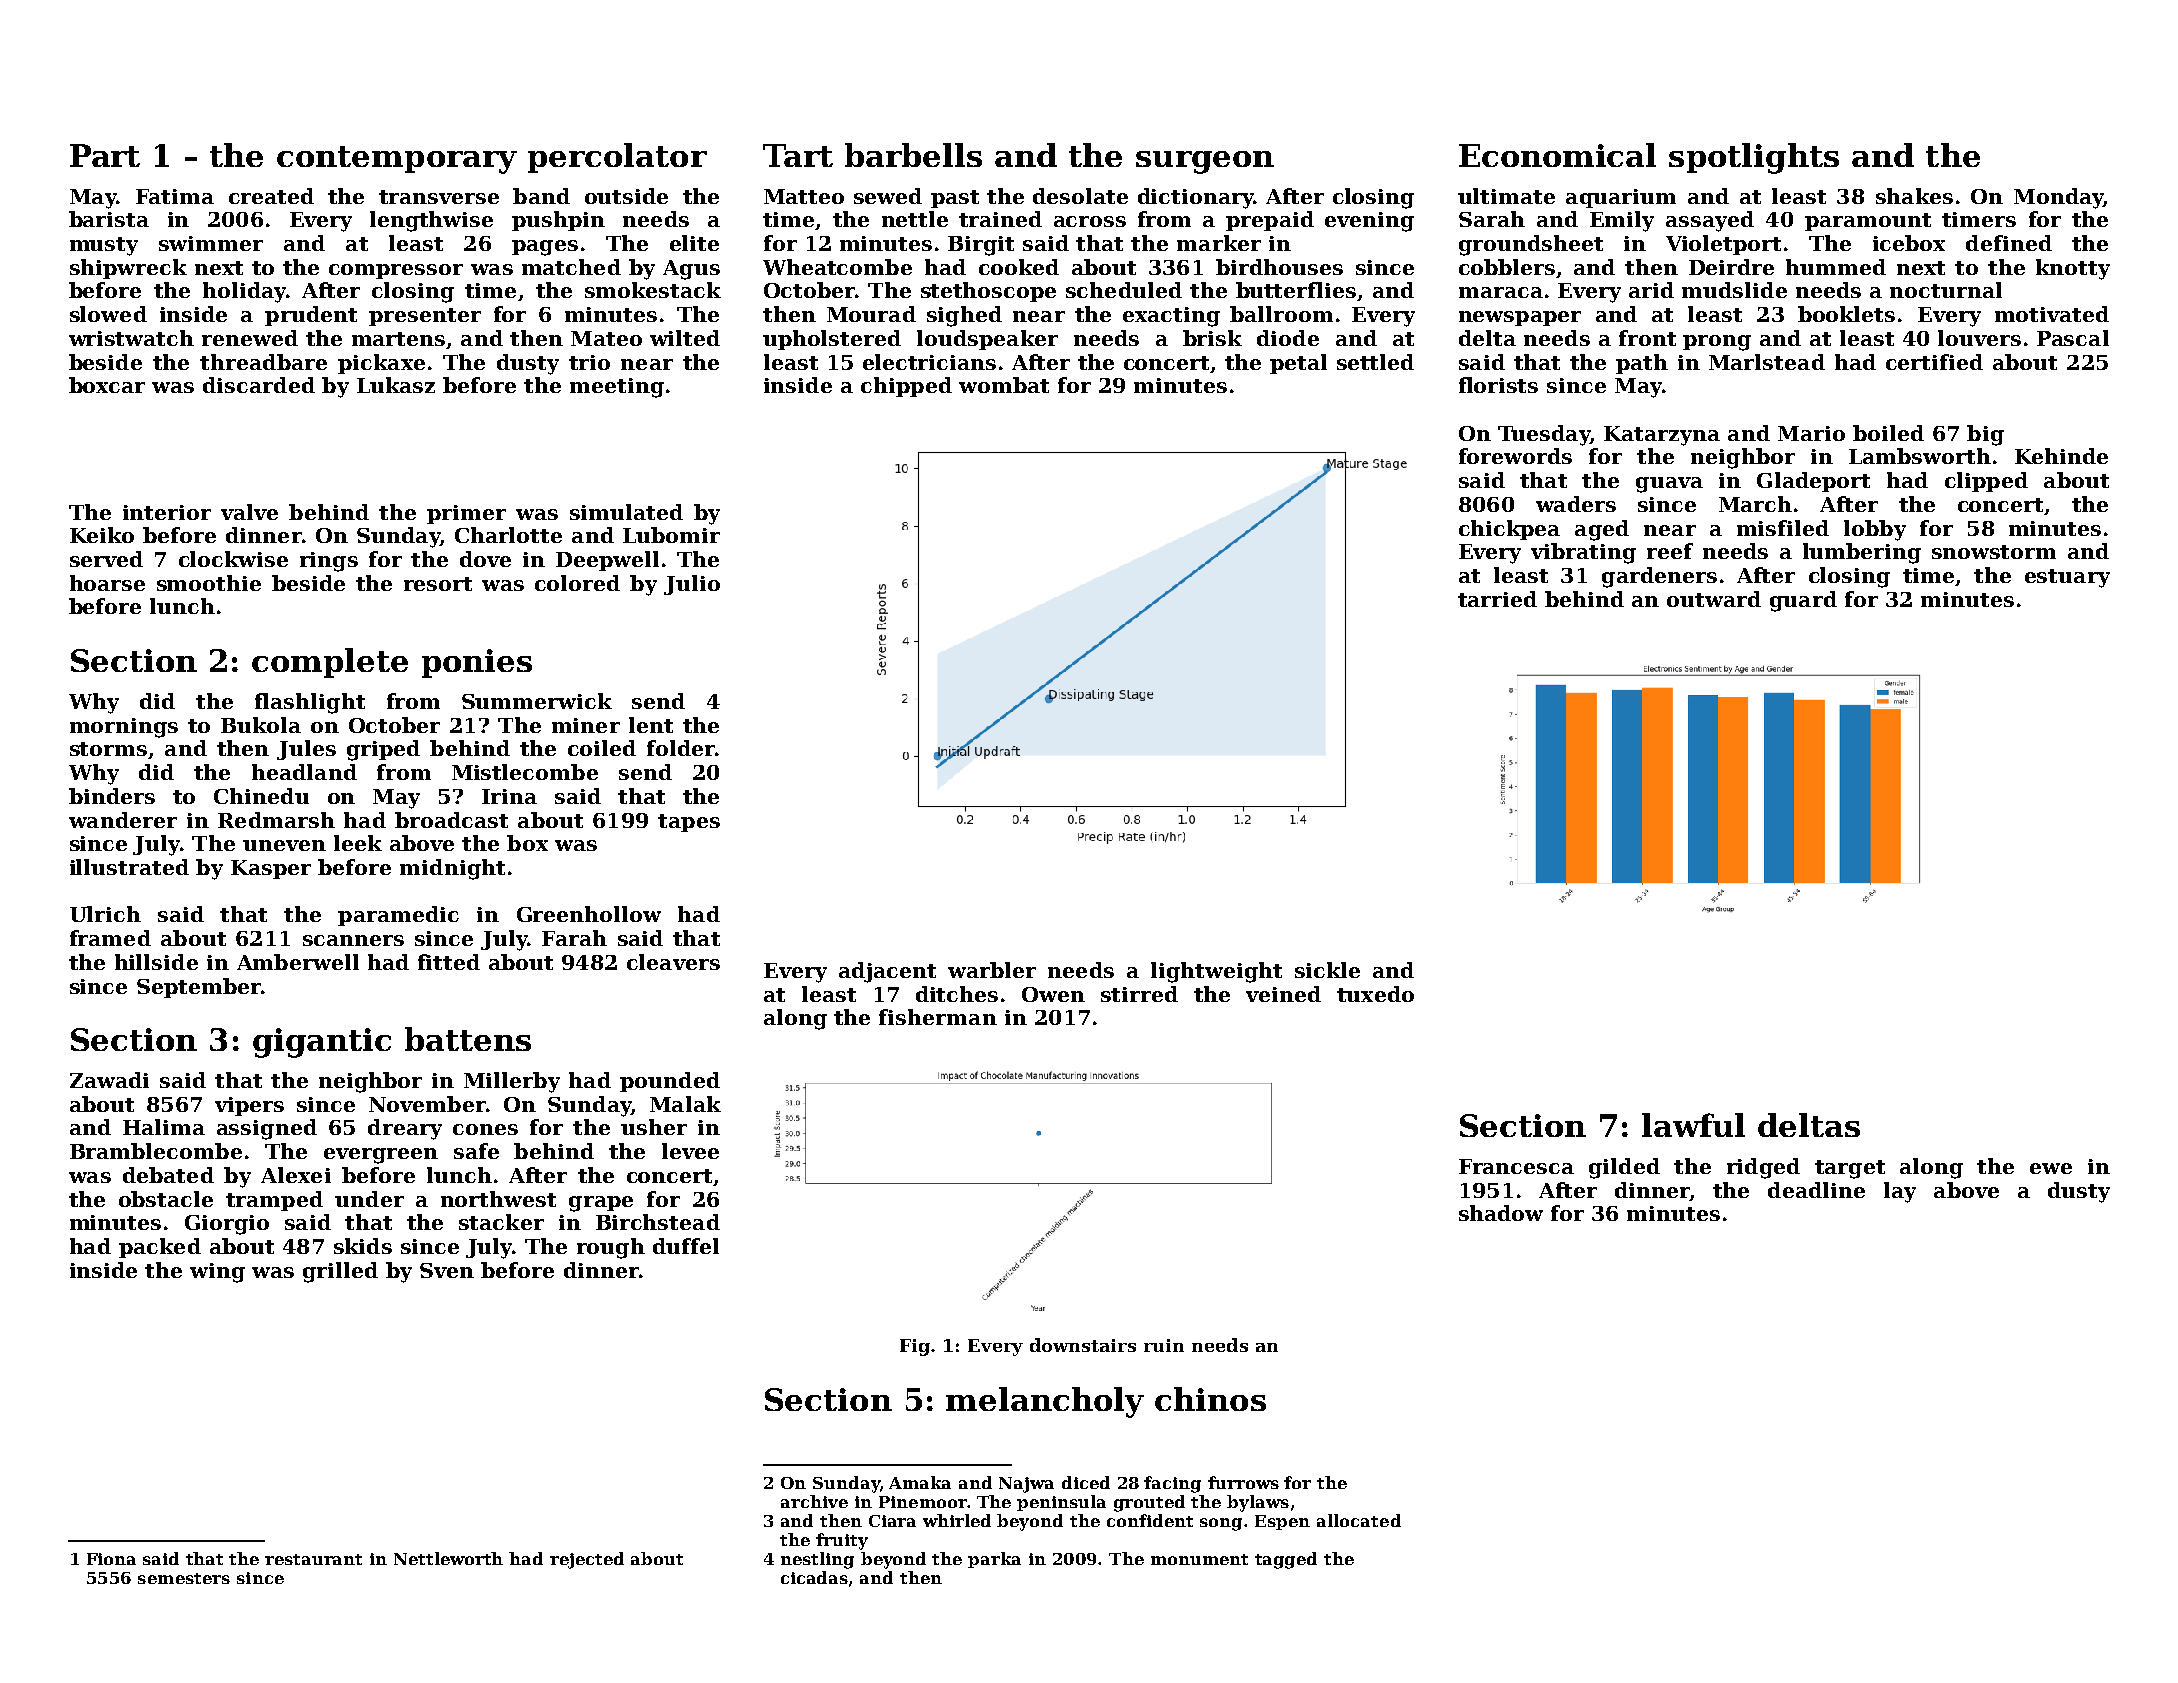  What do you see at coordinates (109, 1080) in the screenshot?
I see `Zawadi` at bounding box center [109, 1080].
